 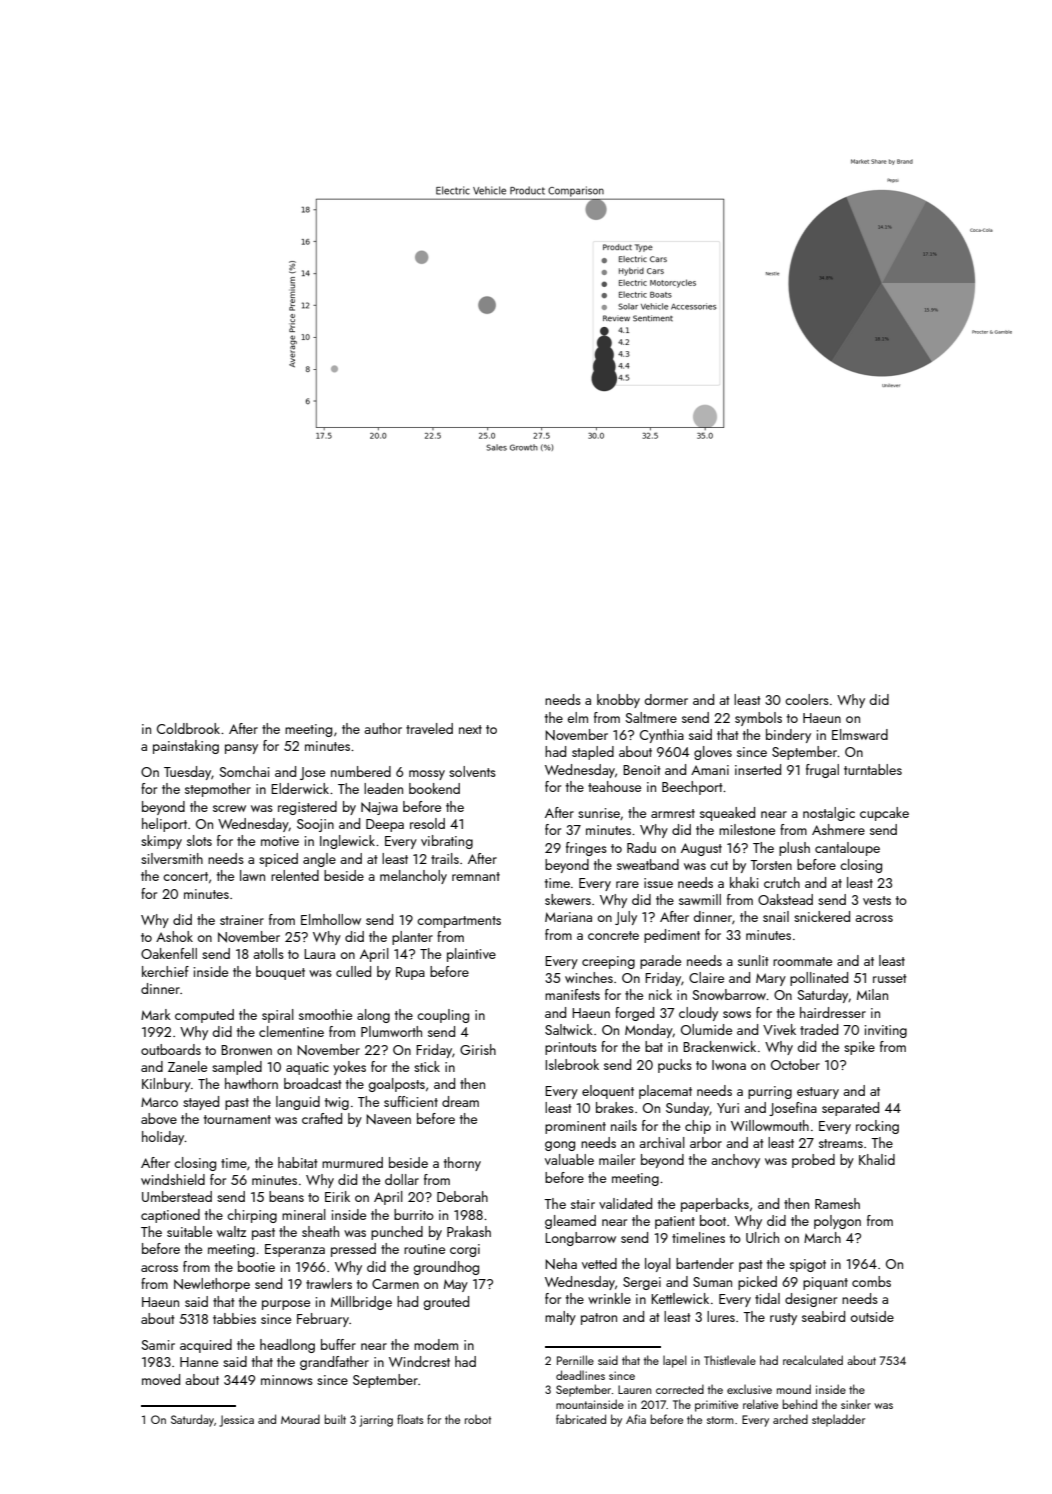 I want to click on suitable, so click(x=189, y=1231).
